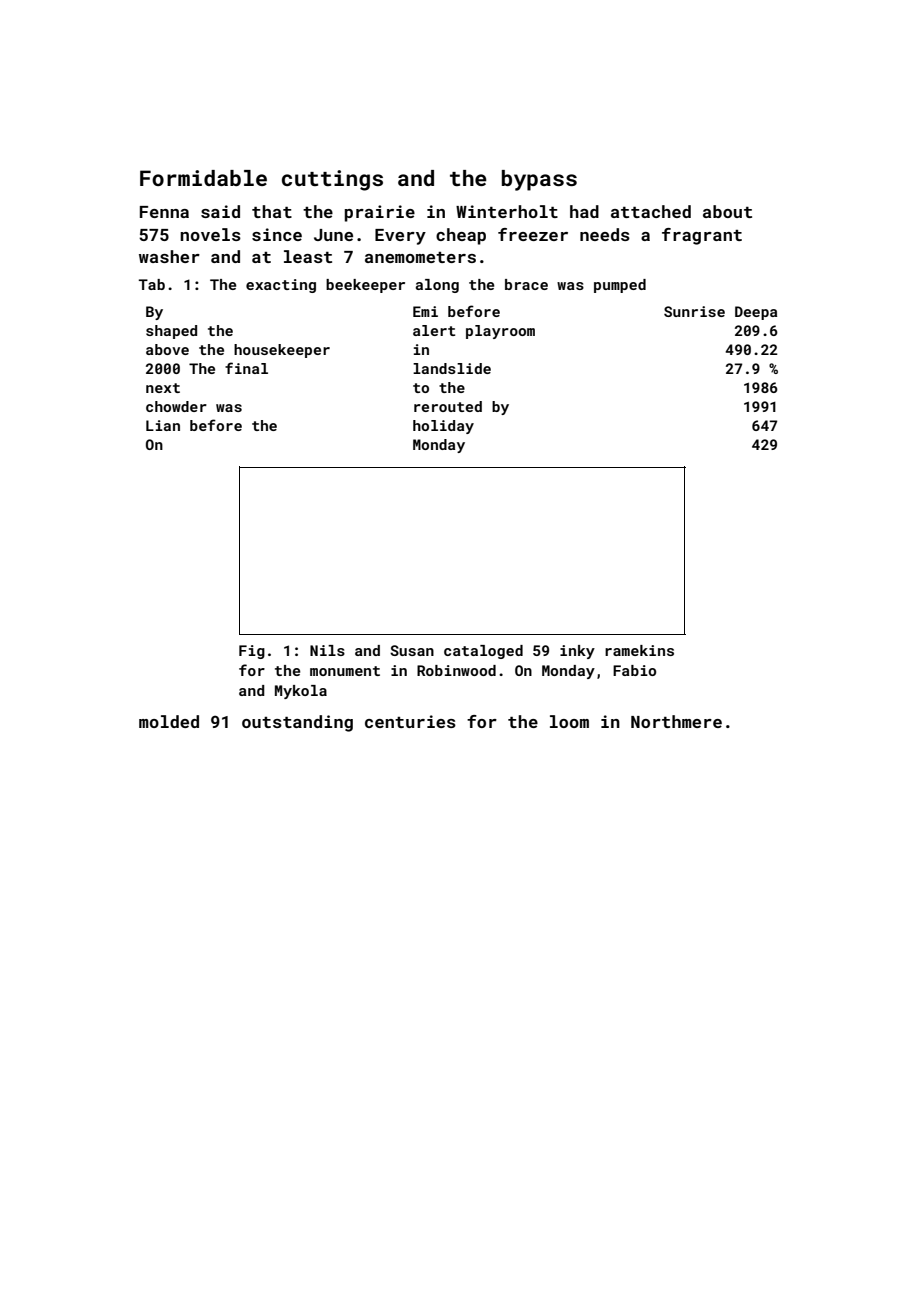  Describe the element at coordinates (252, 652) in the document. I see `Fig` at that location.
